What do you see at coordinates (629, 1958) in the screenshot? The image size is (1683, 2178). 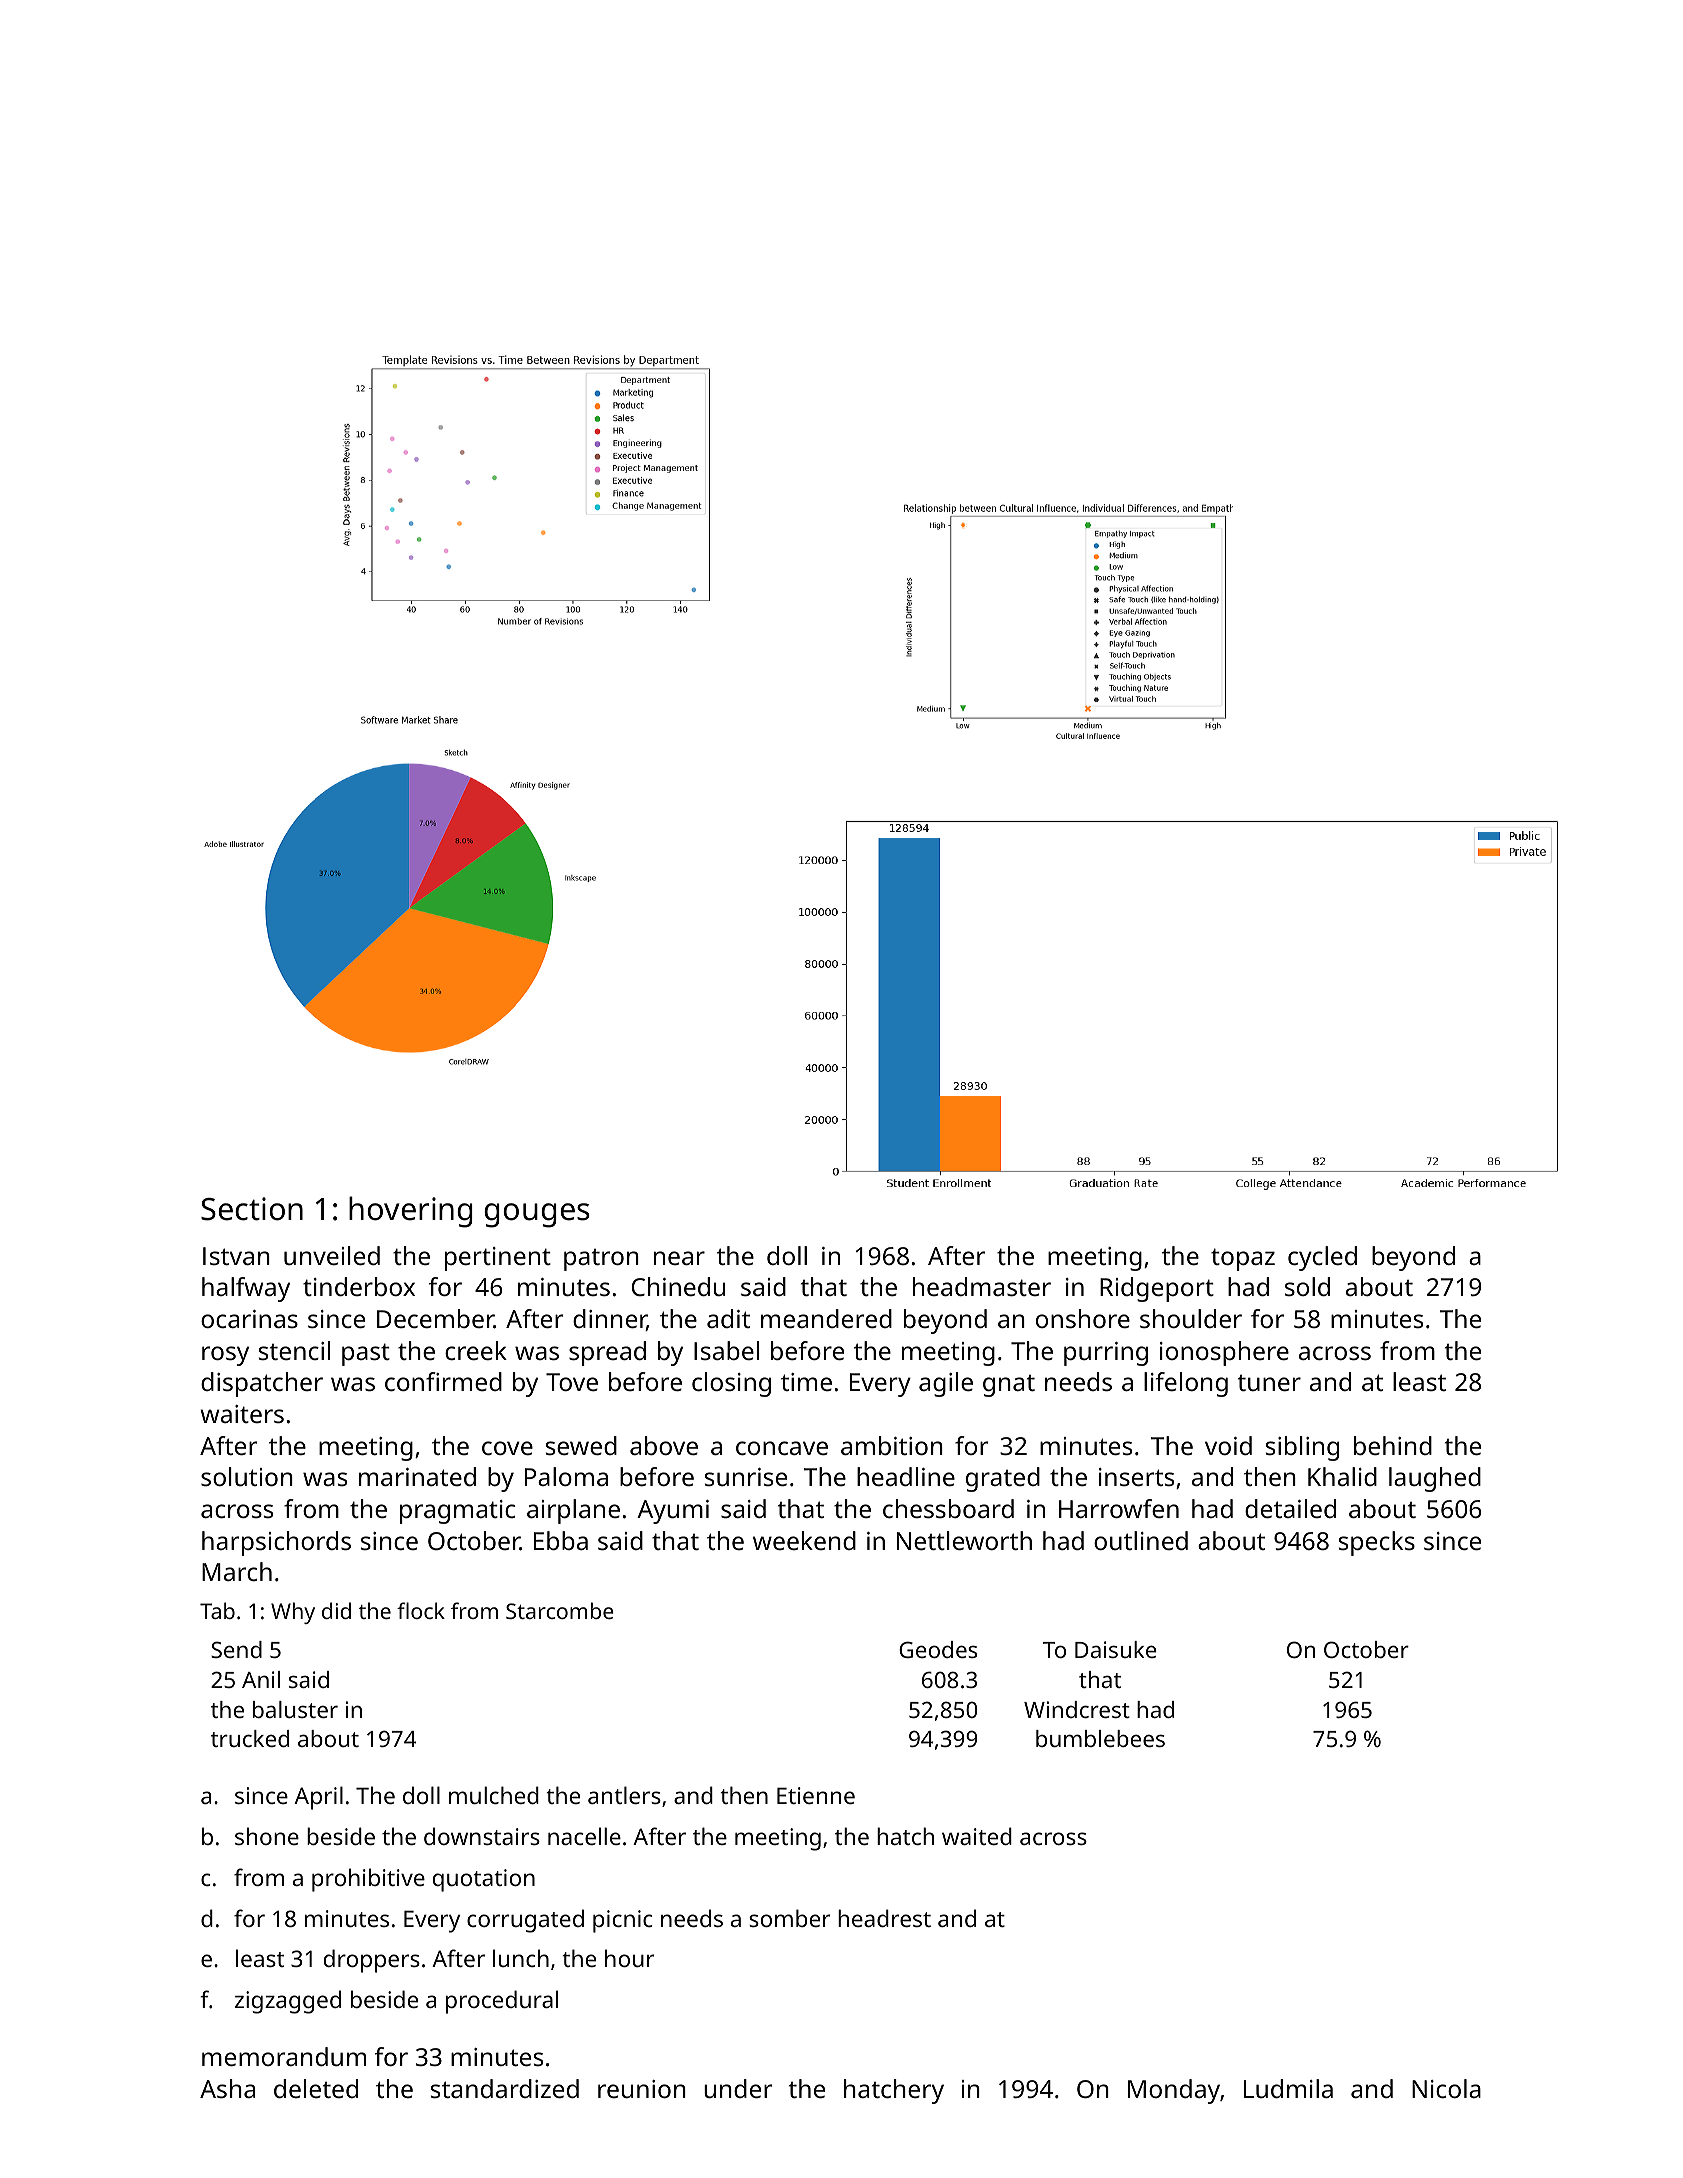 I see `hour` at bounding box center [629, 1958].
